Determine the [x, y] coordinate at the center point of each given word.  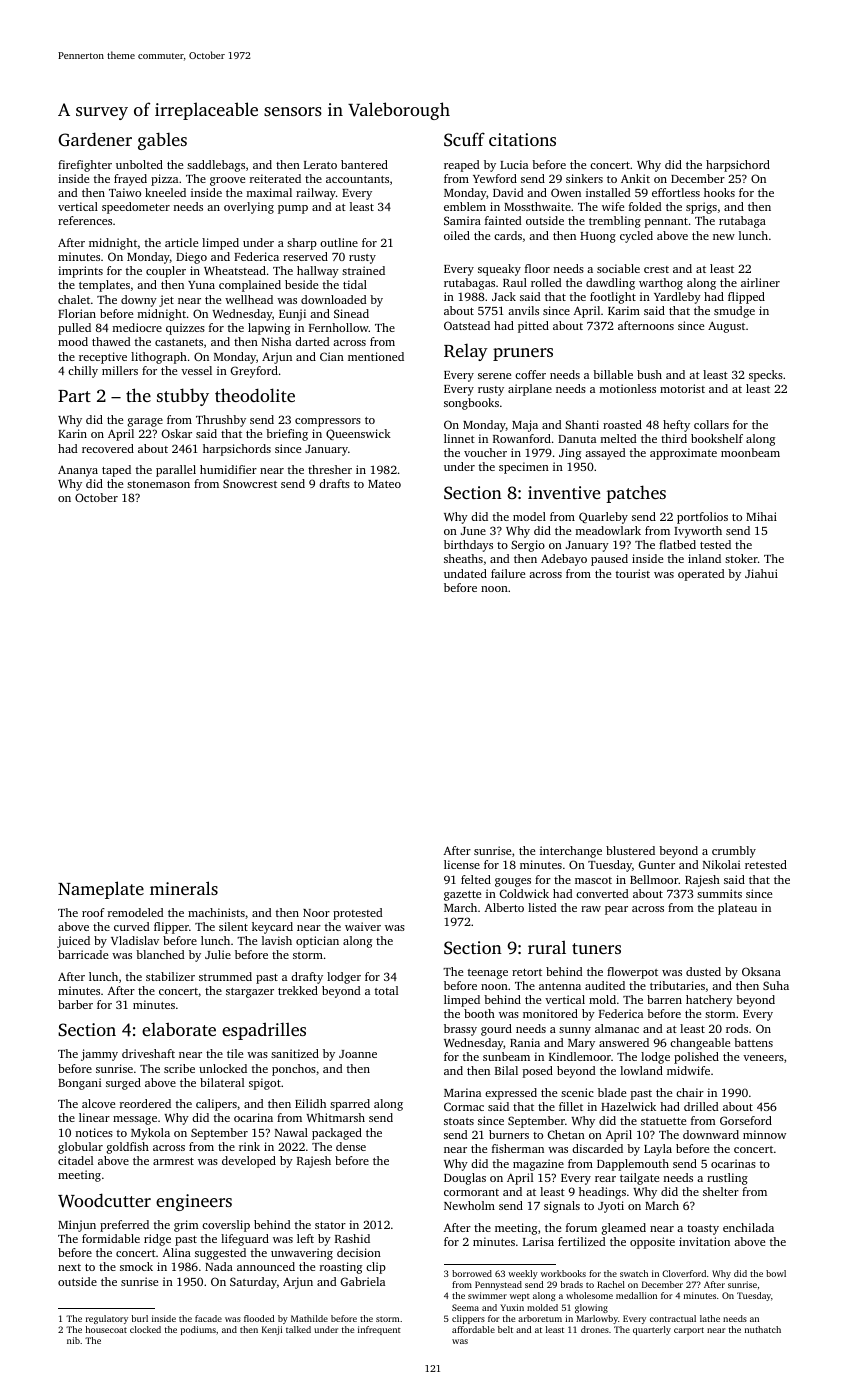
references [85, 220]
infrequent [379, 1330]
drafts [334, 483]
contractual [673, 1318]
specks [766, 376]
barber [75, 1004]
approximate [683, 454]
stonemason [158, 484]
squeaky [499, 270]
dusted [703, 971]
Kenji [272, 1330]
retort [527, 972]
